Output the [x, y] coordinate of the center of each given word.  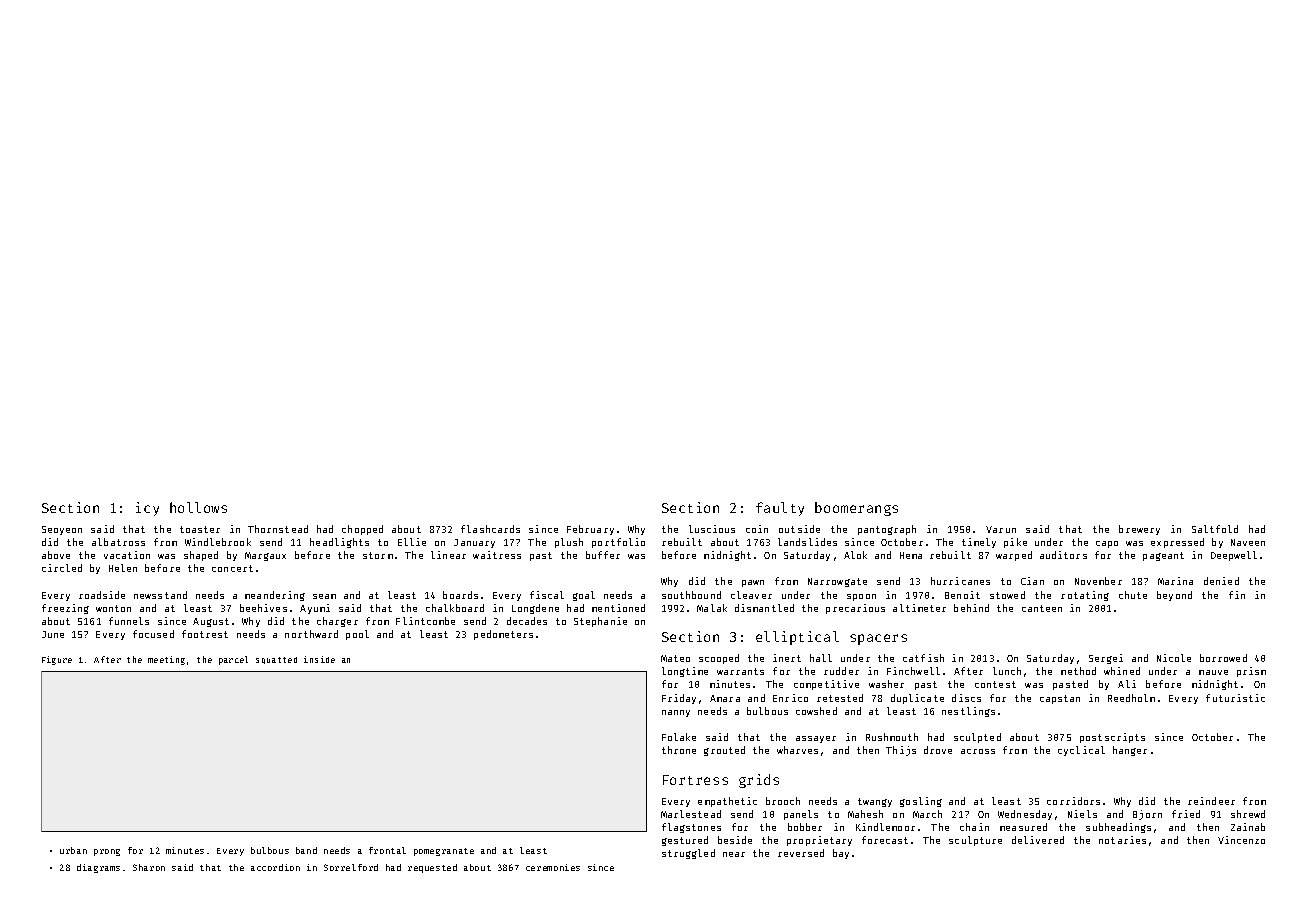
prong [107, 852]
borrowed [1223, 658]
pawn [753, 583]
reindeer [1211, 801]
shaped [201, 556]
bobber [805, 827]
